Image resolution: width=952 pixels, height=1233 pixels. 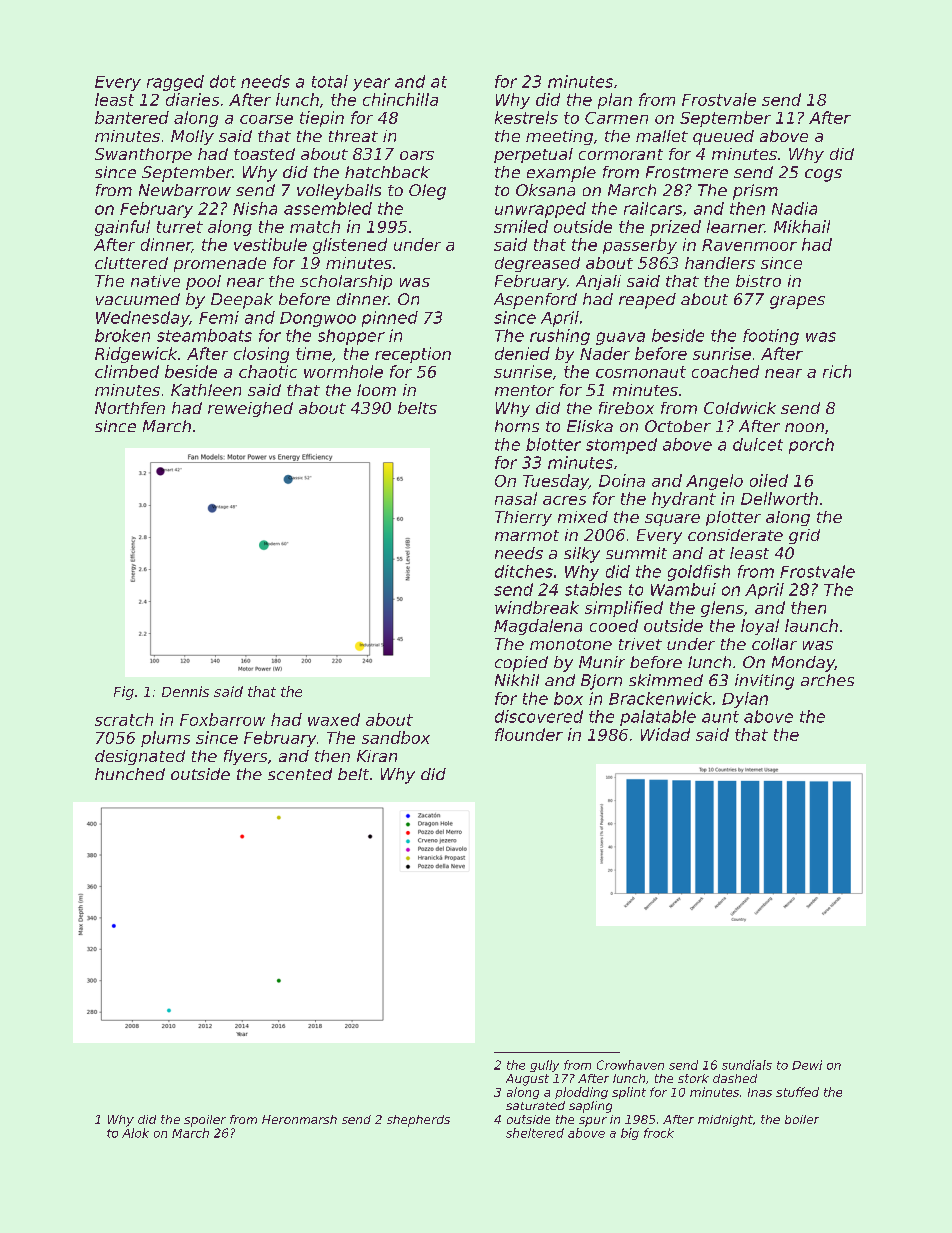 I want to click on railcars, so click(x=653, y=208).
